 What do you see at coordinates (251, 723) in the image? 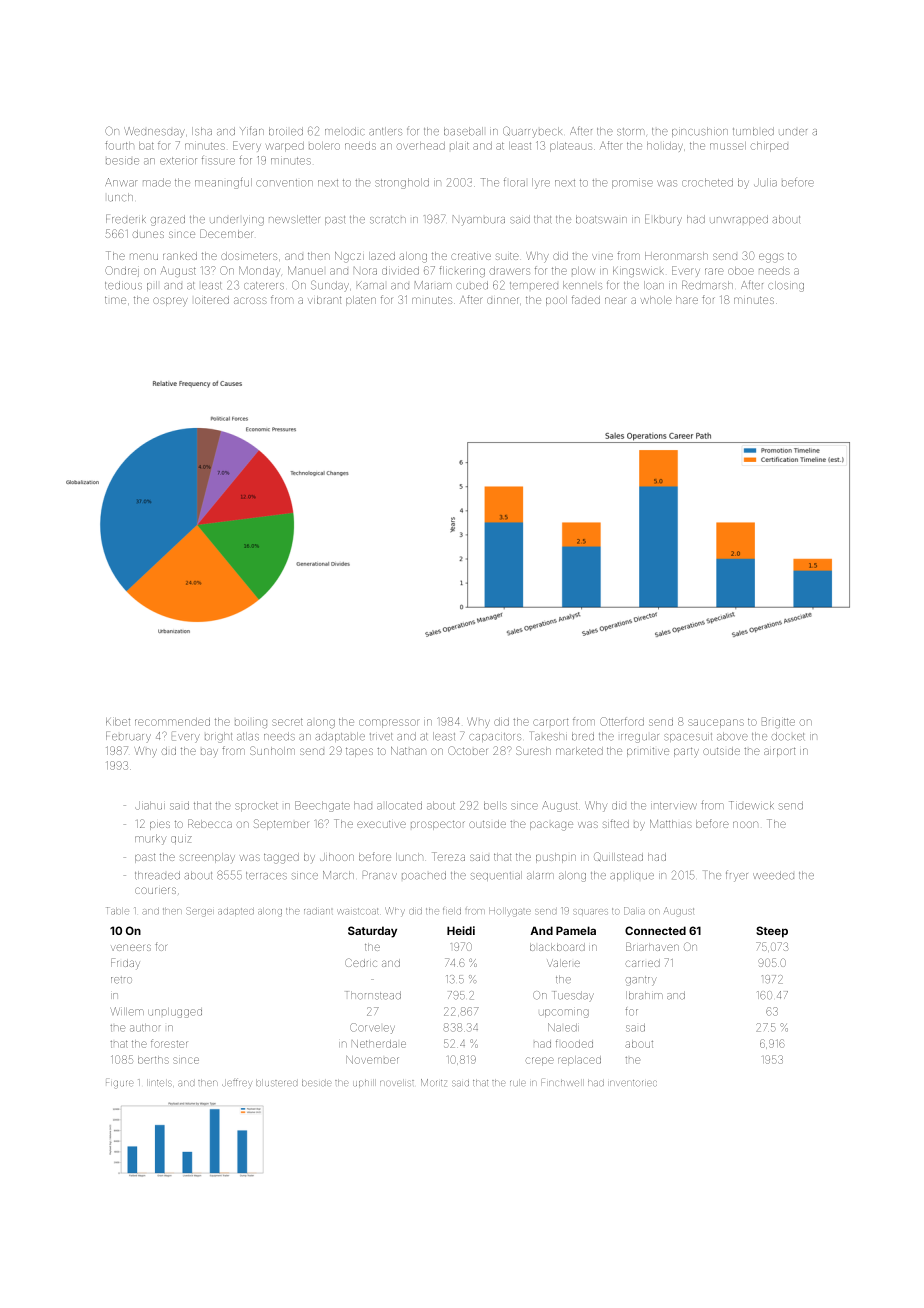
I see `boiling` at bounding box center [251, 723].
